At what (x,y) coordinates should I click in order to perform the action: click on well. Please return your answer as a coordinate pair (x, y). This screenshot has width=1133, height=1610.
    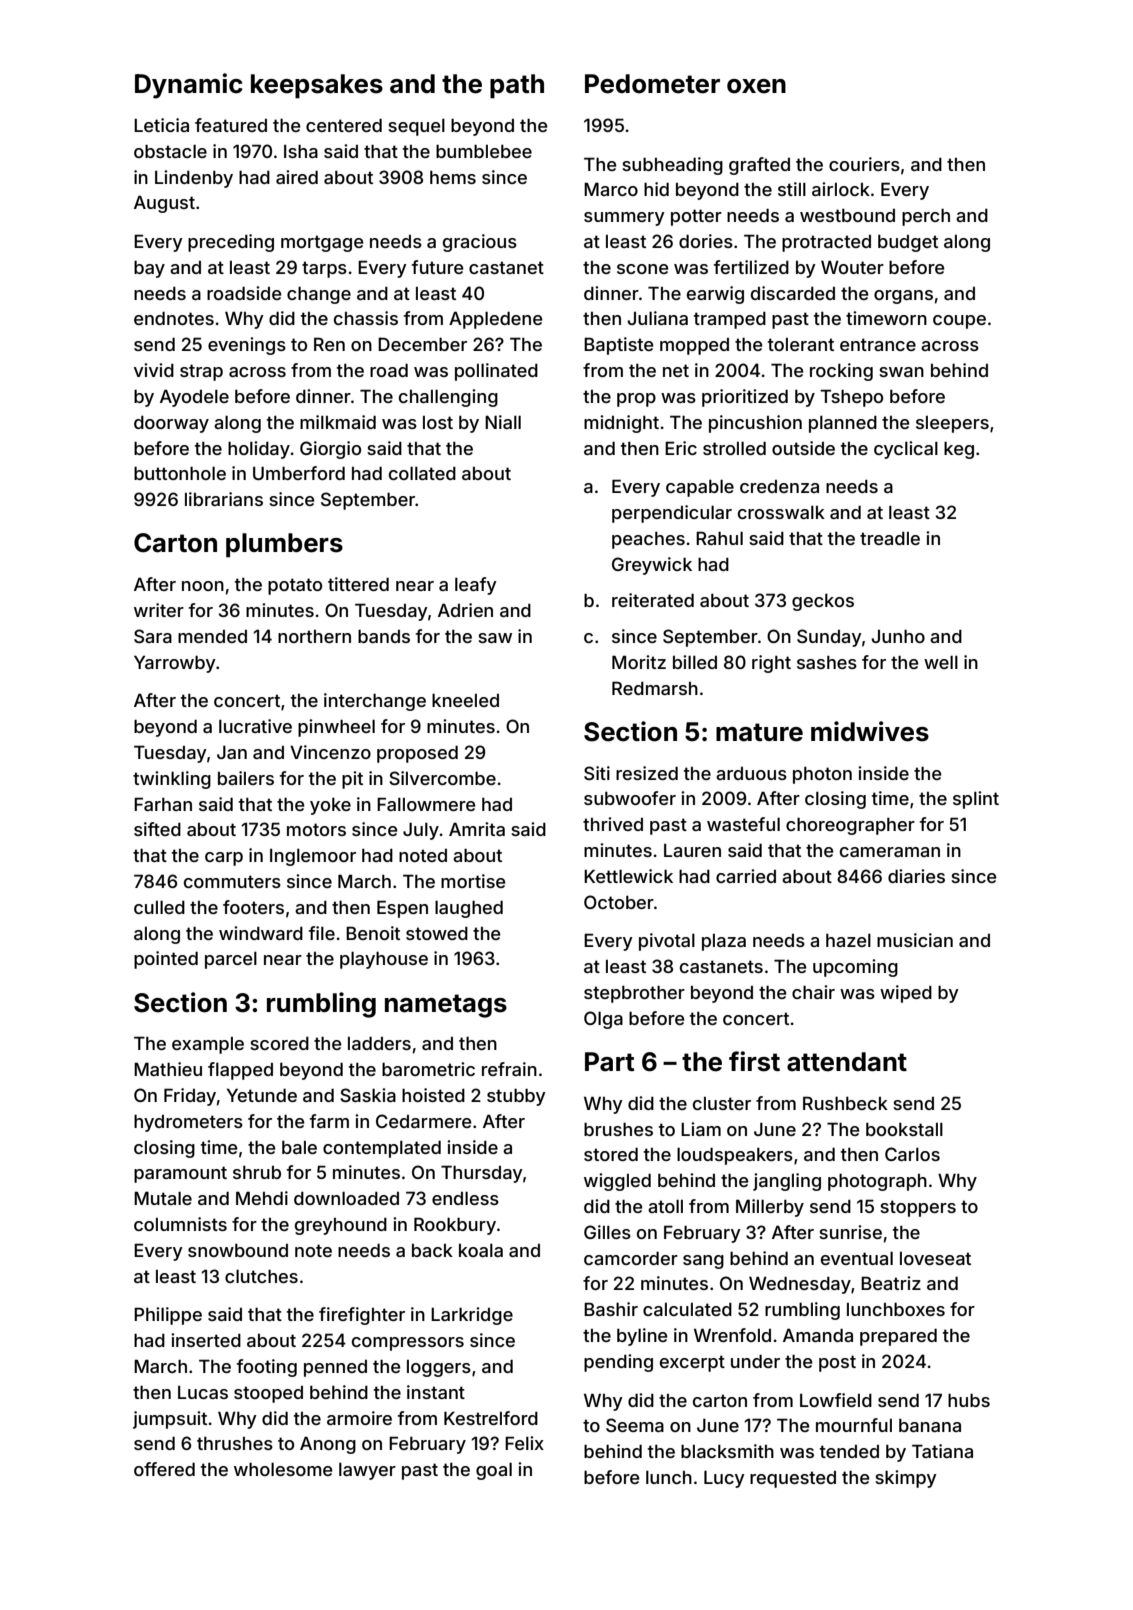
    Looking at the image, I should click on (941, 662).
